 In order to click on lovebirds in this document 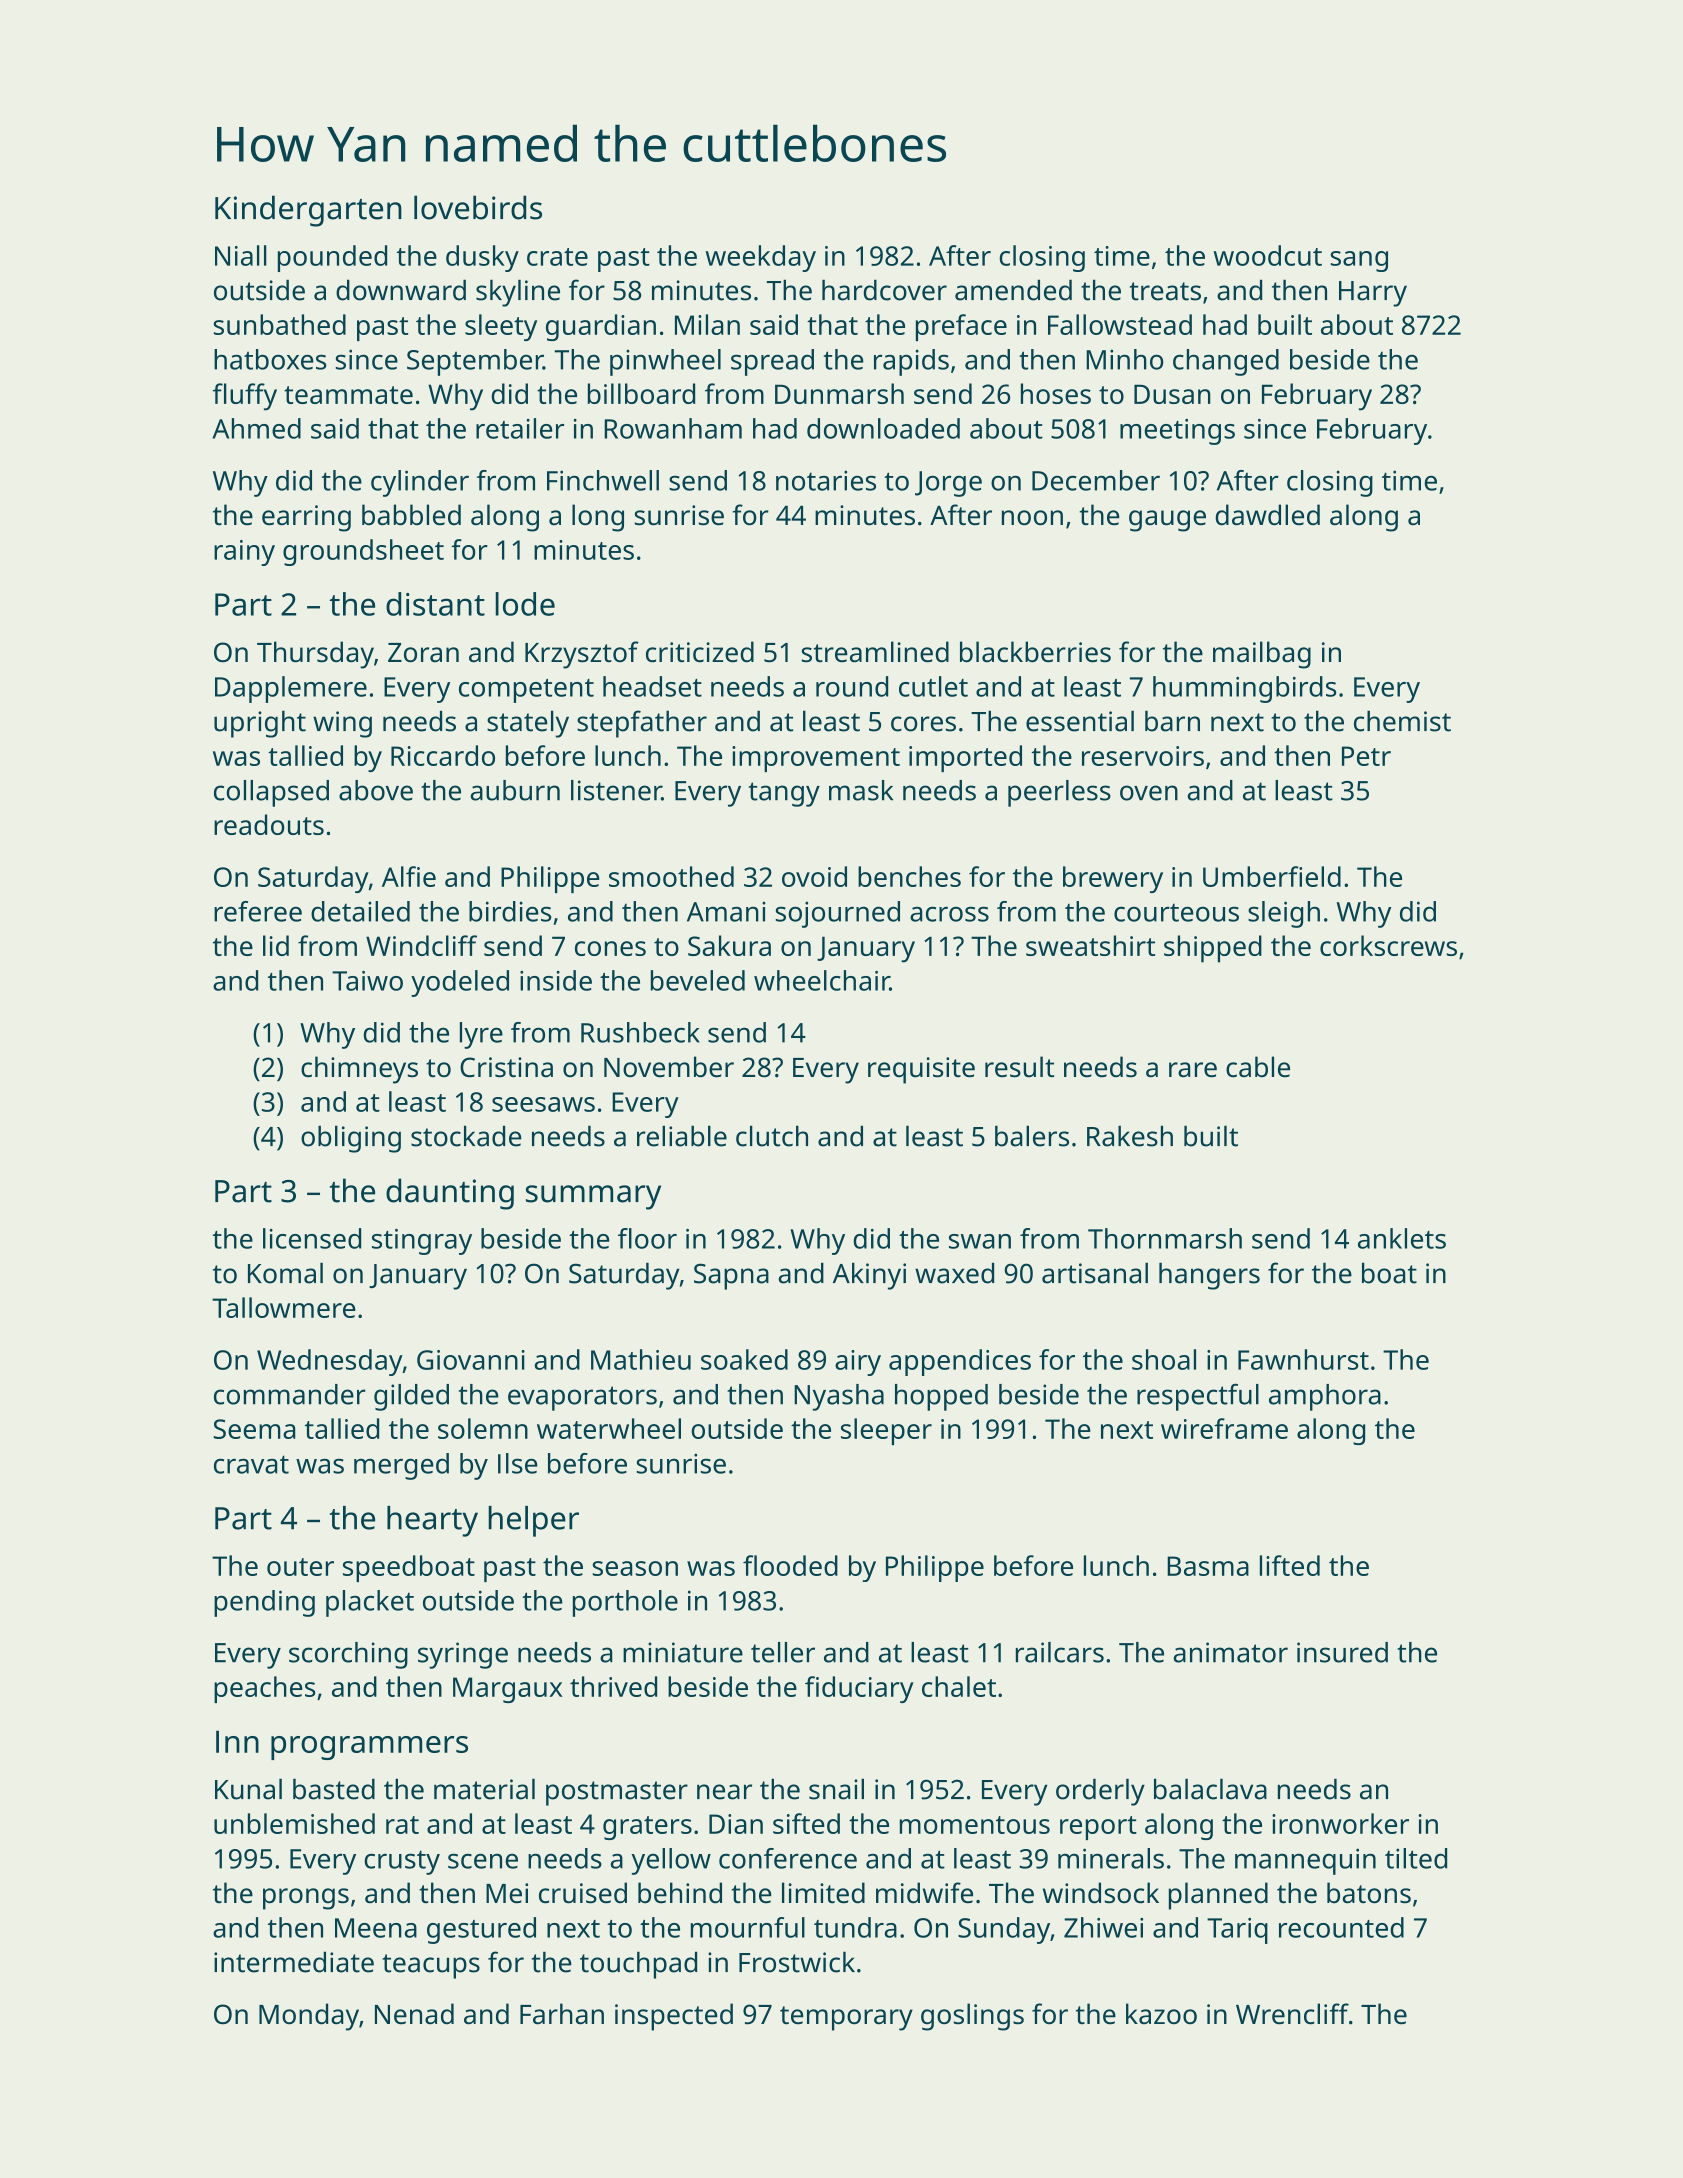, I will do `click(478, 207)`.
